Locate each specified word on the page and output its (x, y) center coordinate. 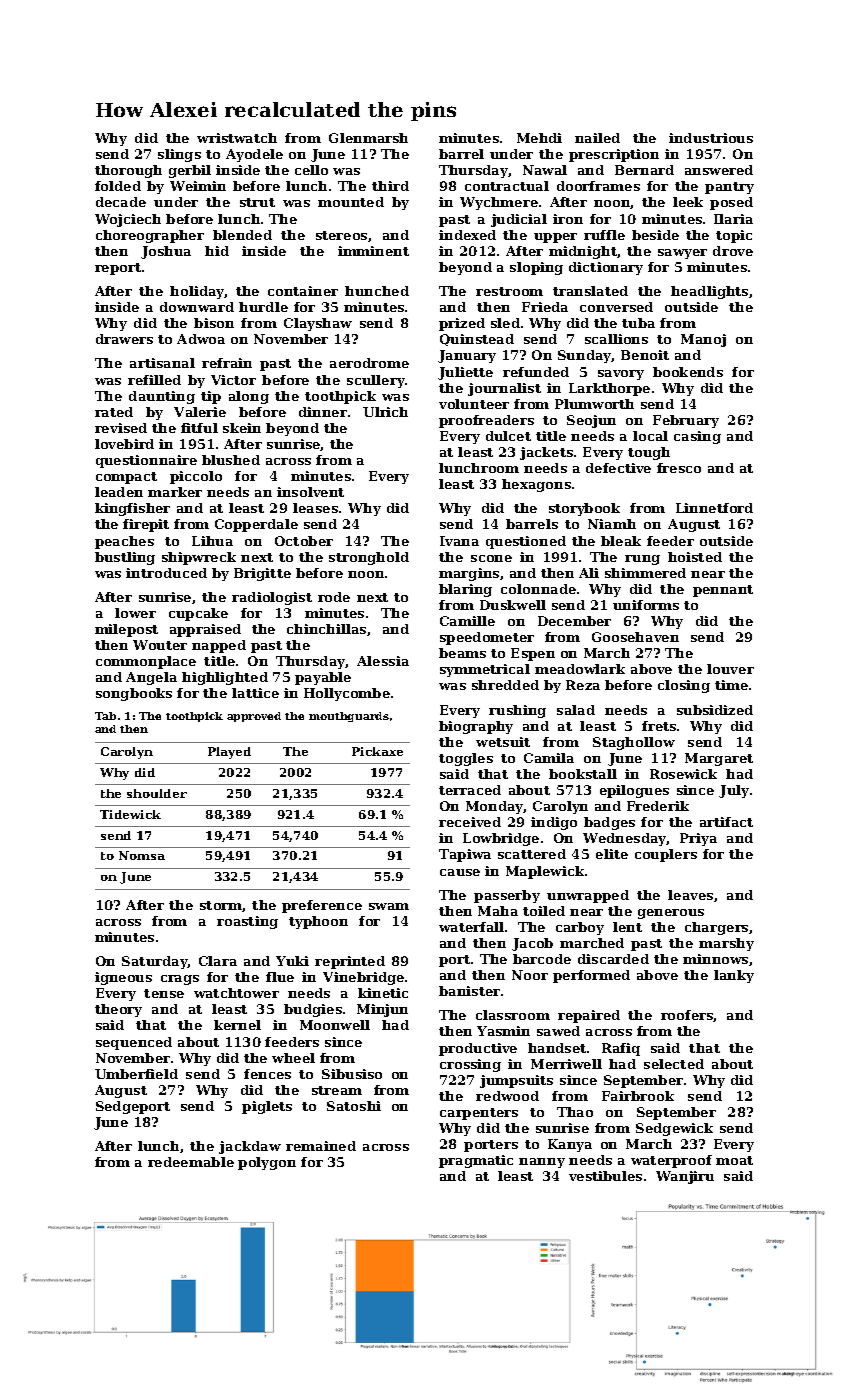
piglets (267, 1107)
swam (389, 906)
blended (242, 235)
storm (221, 906)
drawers (124, 339)
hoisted (695, 557)
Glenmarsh (368, 138)
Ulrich (385, 412)
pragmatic (476, 1161)
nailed (597, 138)
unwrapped (588, 896)
